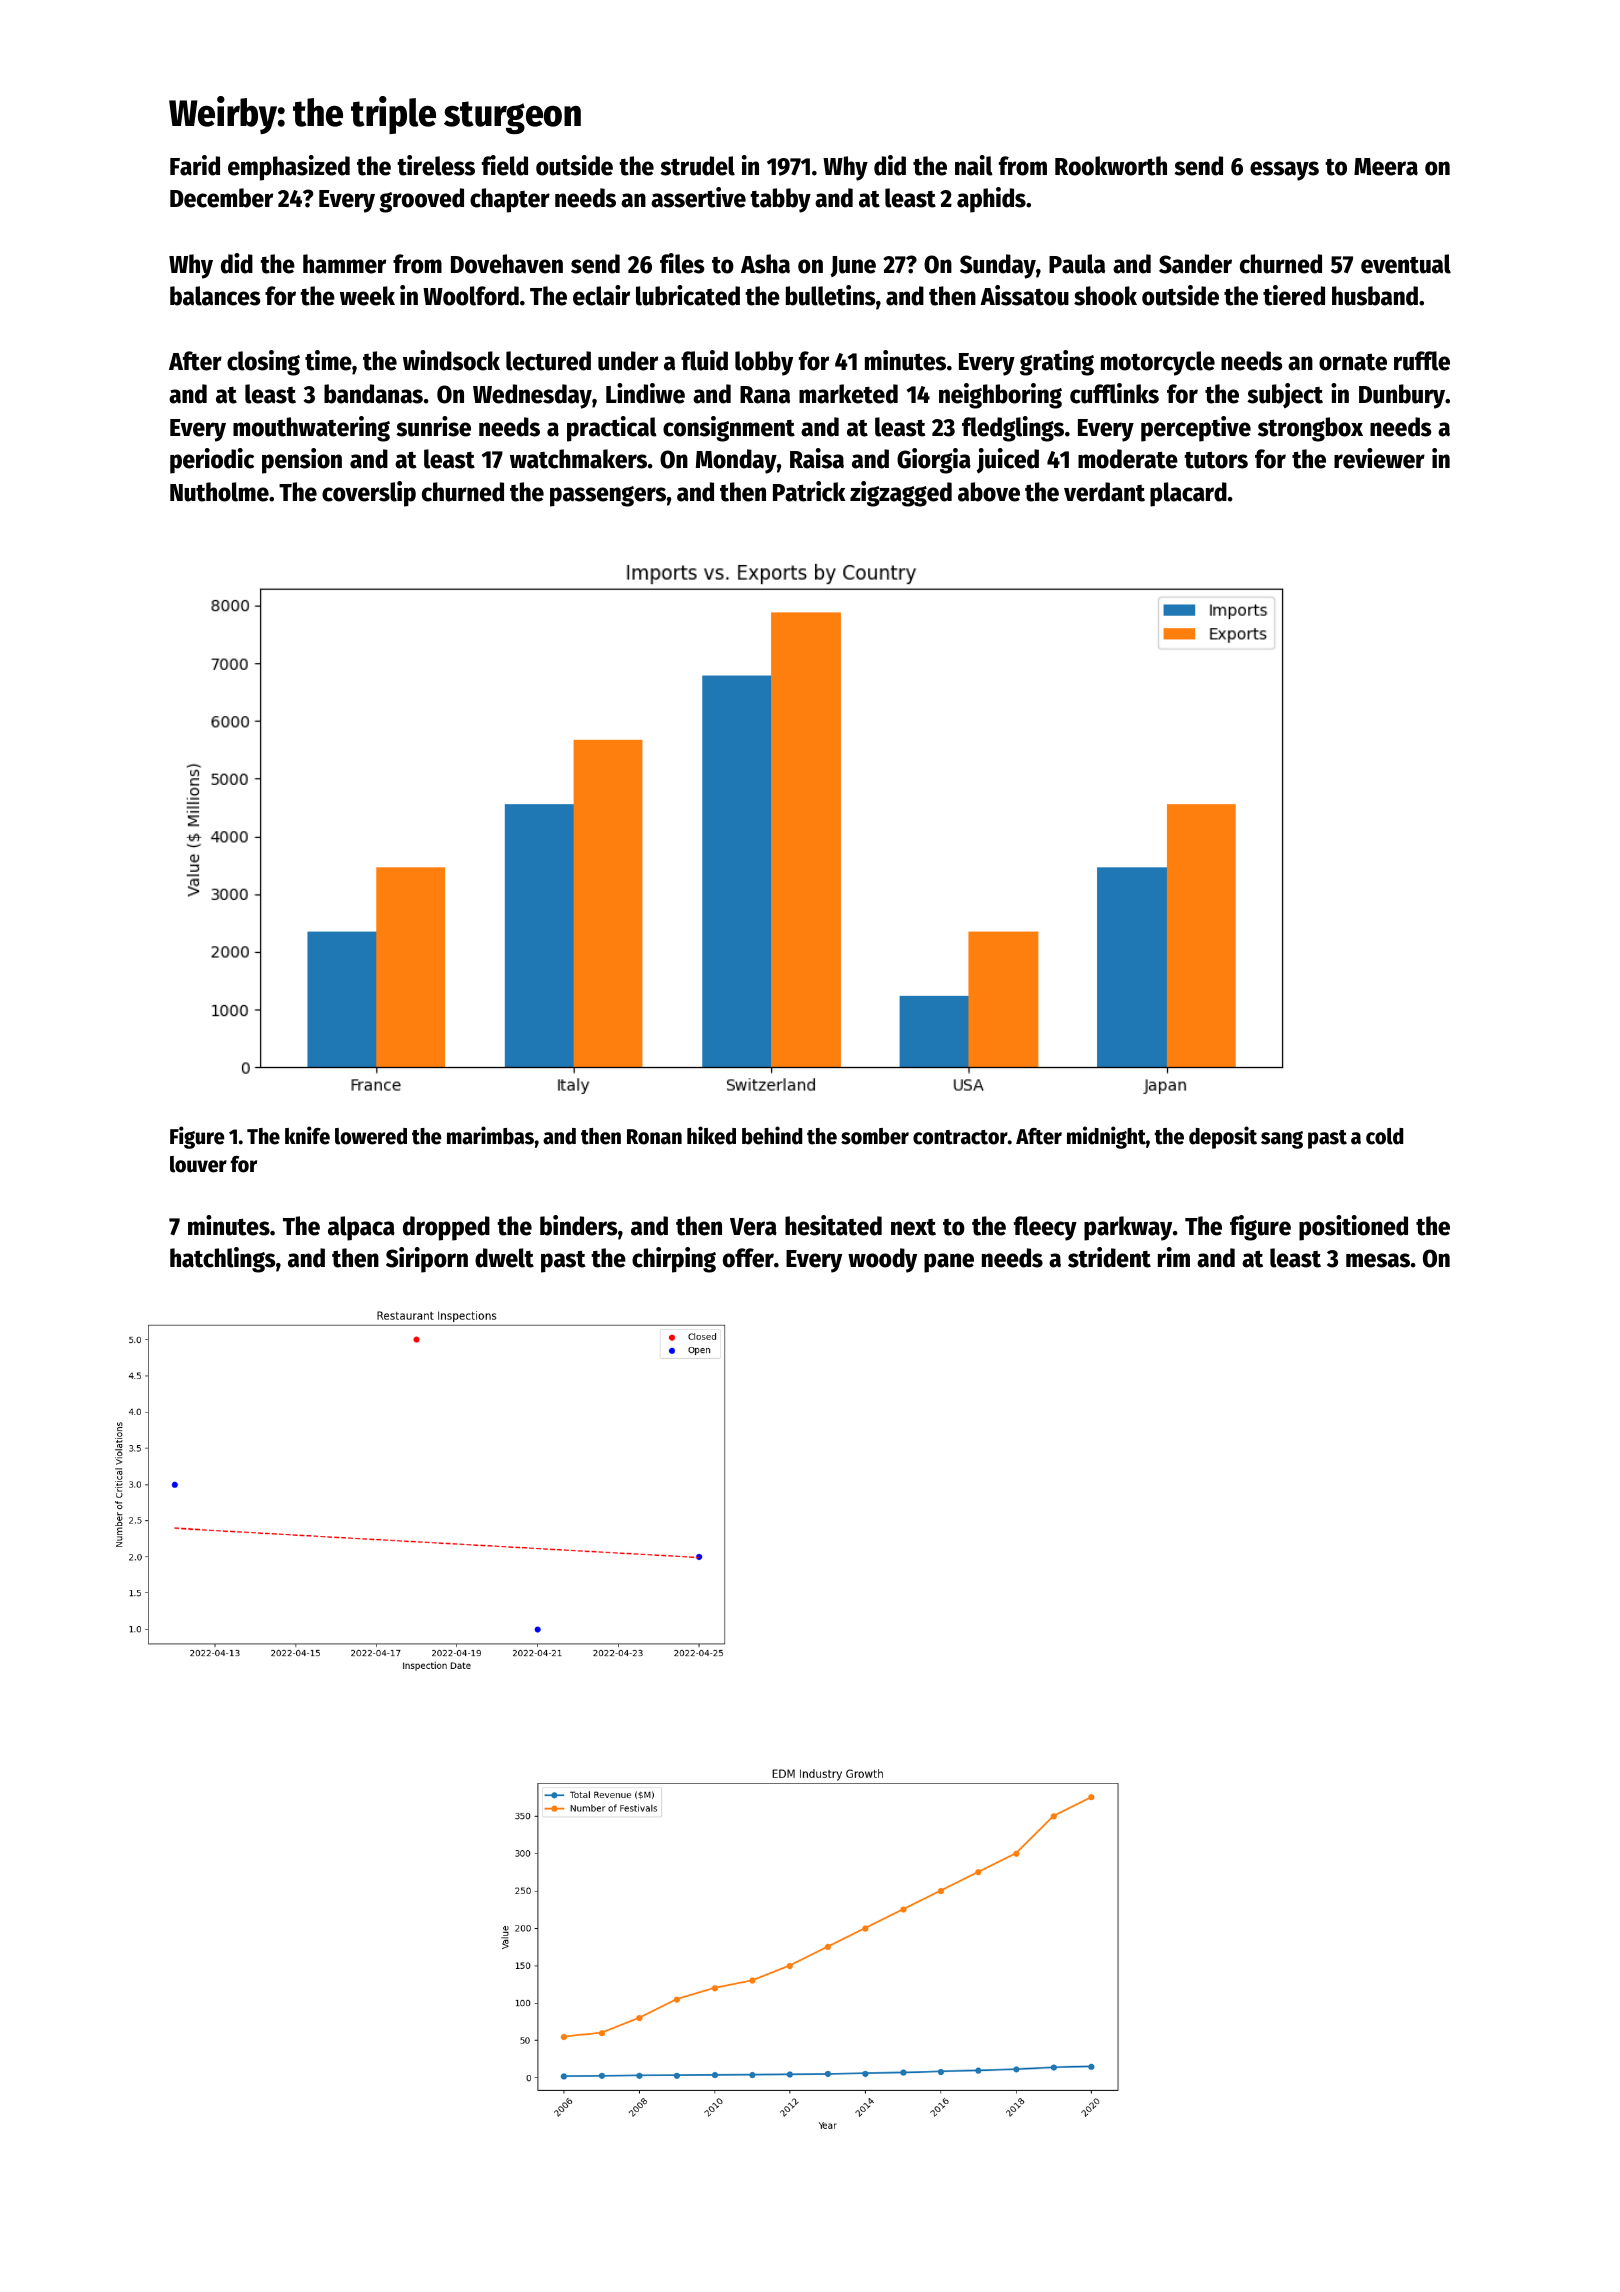 This screenshot has height=2292, width=1620. I want to click on Sander, so click(1195, 264).
